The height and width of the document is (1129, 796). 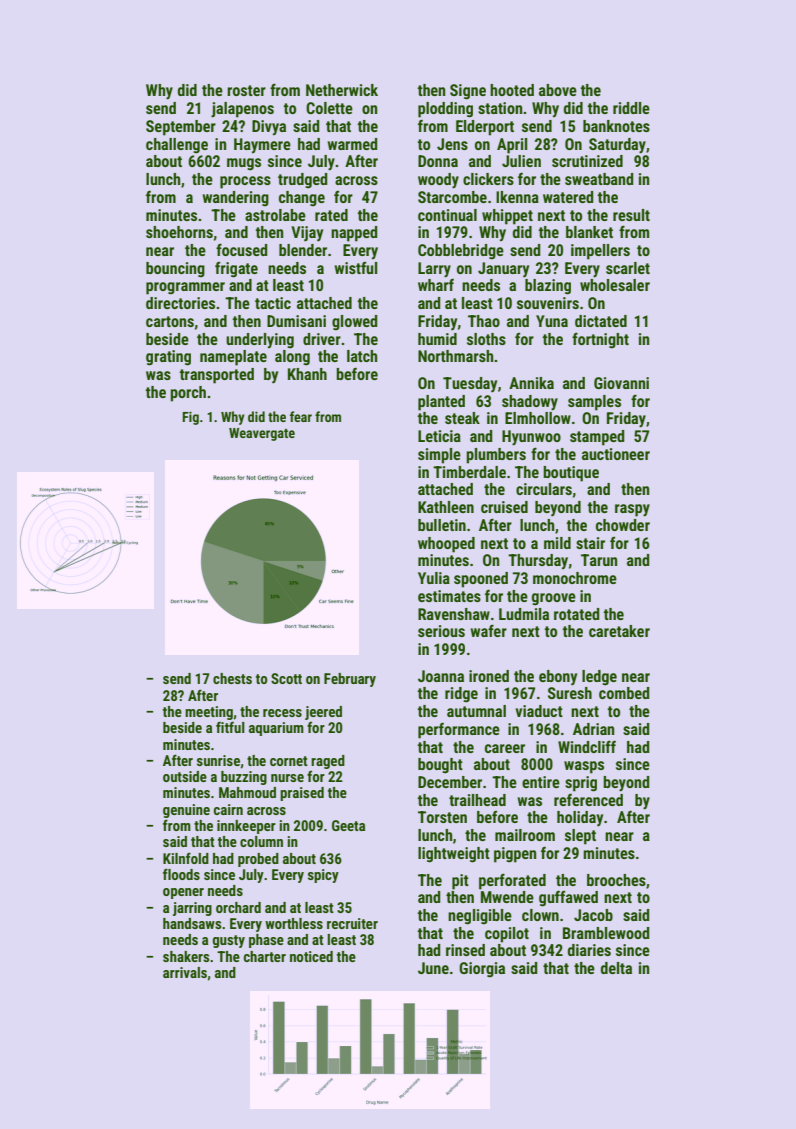 I want to click on tactic, so click(x=273, y=303).
